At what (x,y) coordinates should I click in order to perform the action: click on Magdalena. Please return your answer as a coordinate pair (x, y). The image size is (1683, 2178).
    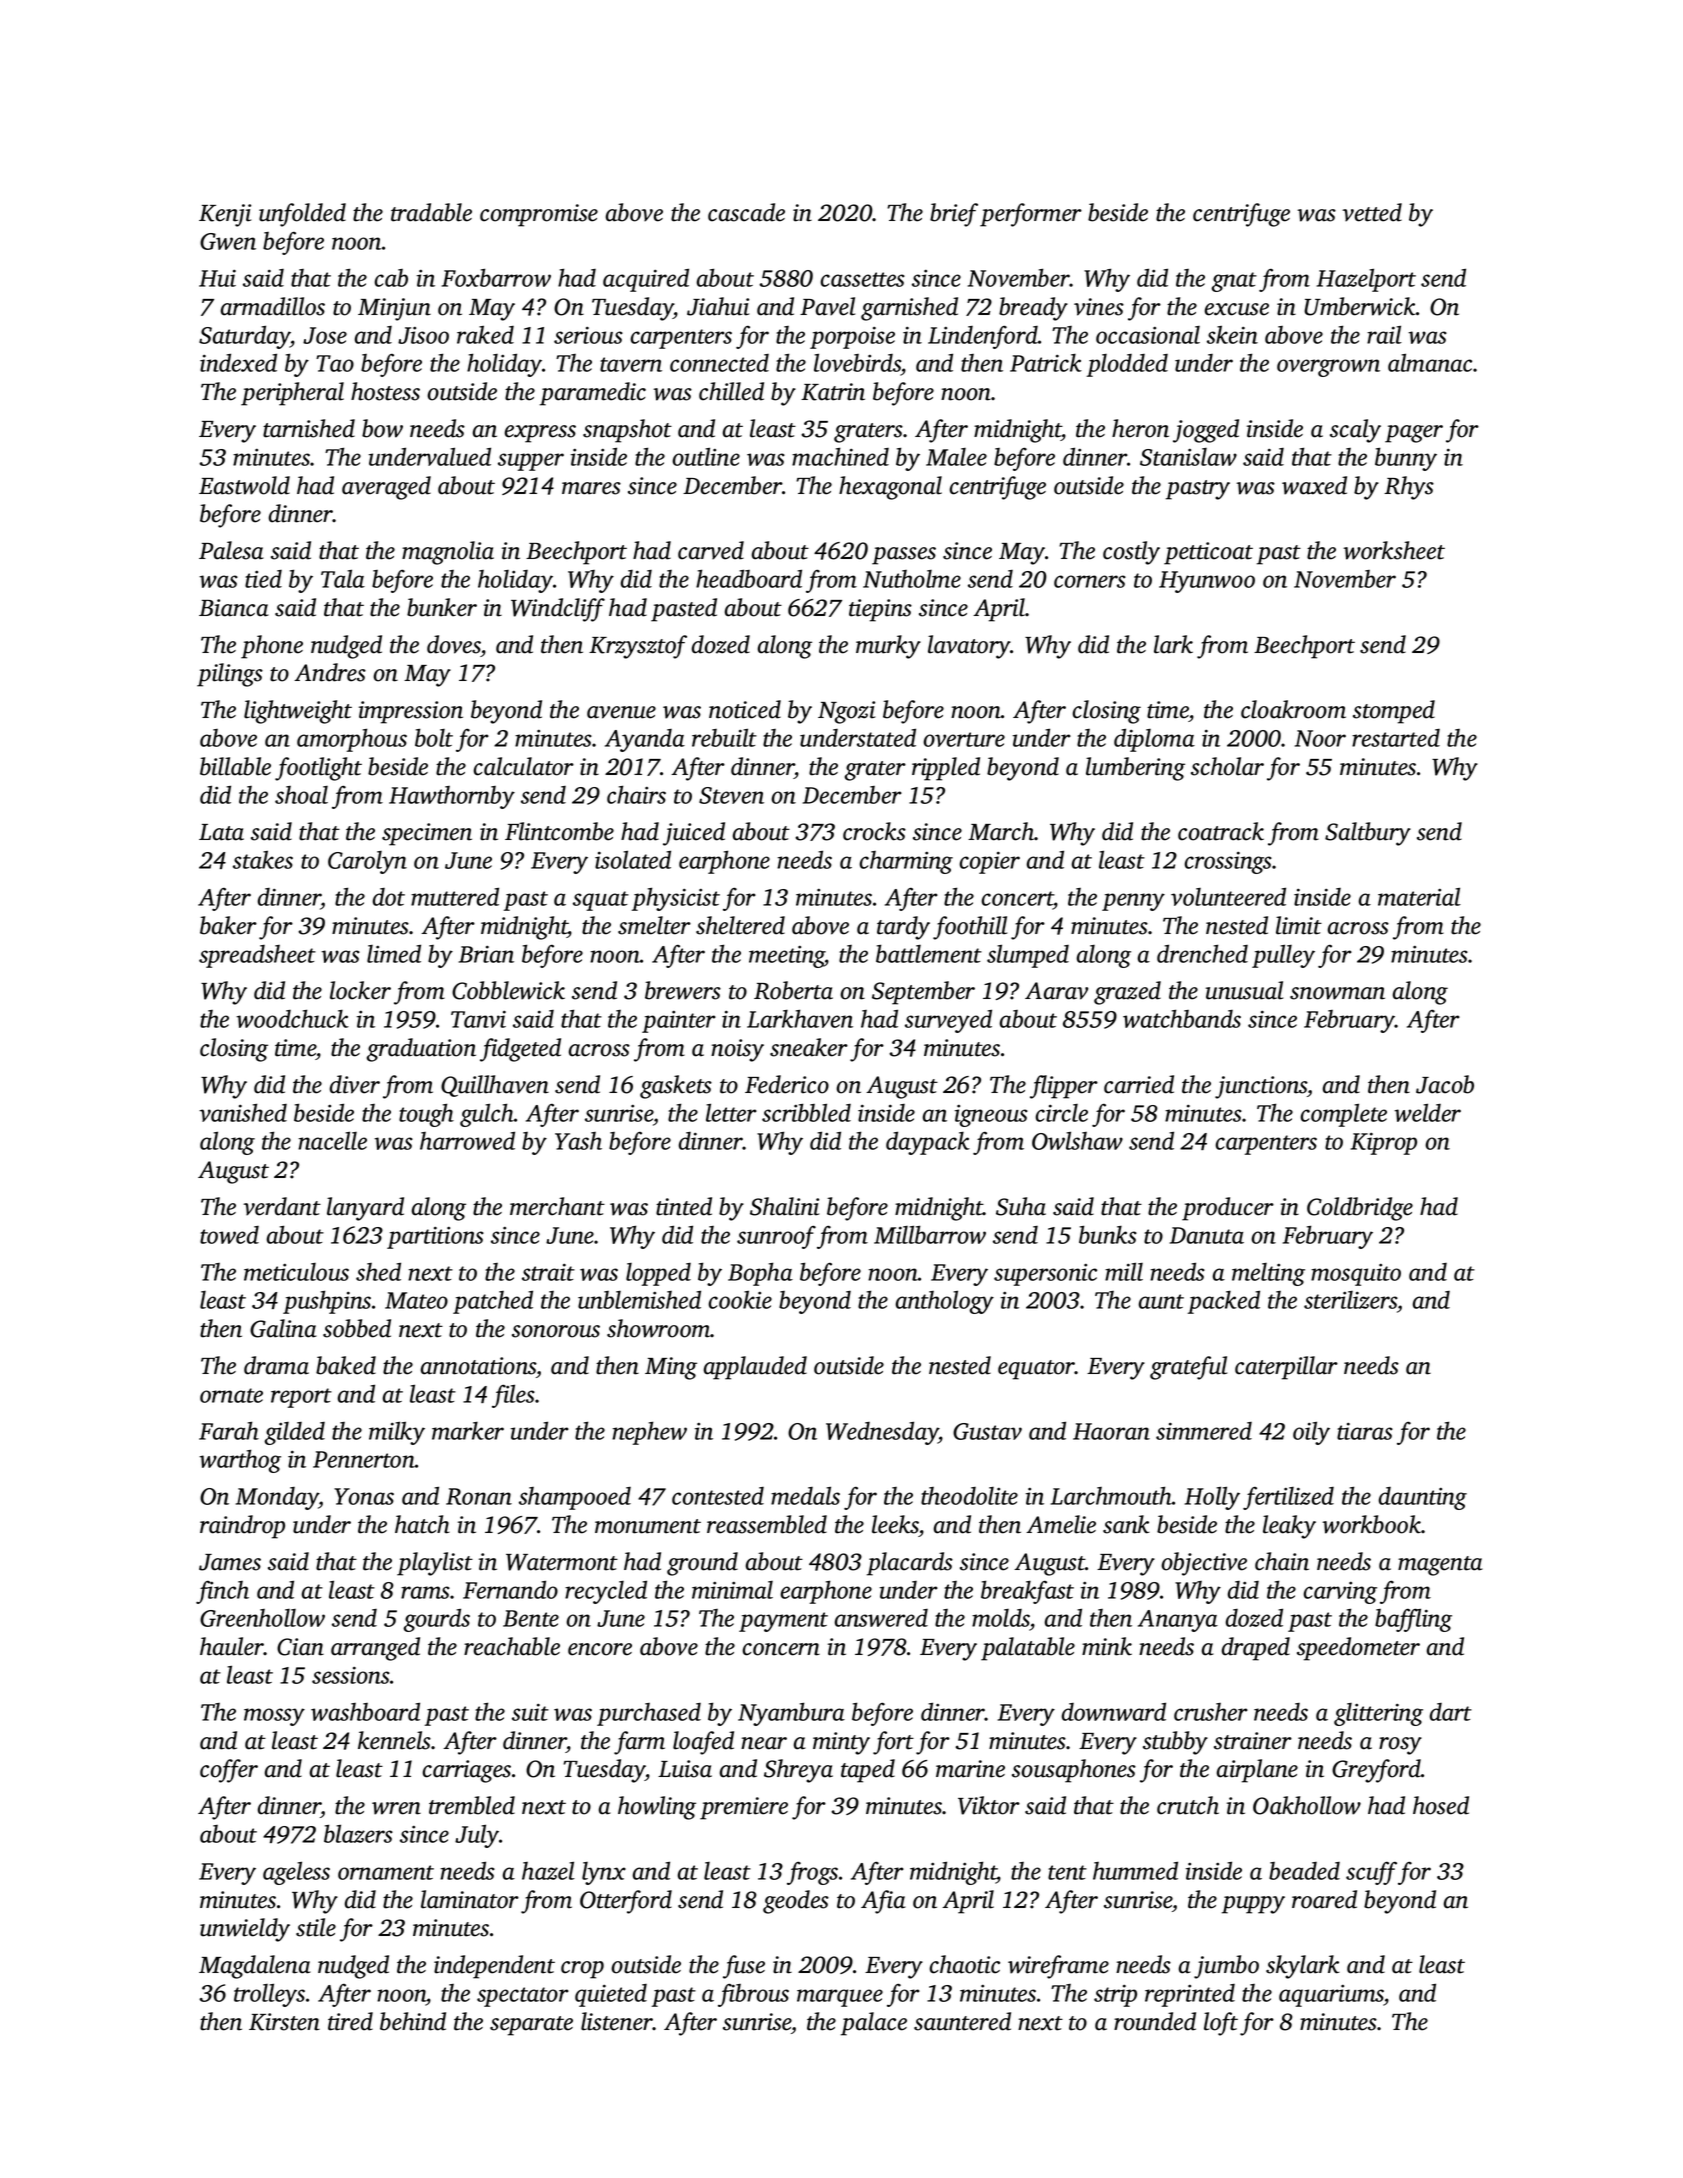
    Looking at the image, I should click on (255, 1967).
